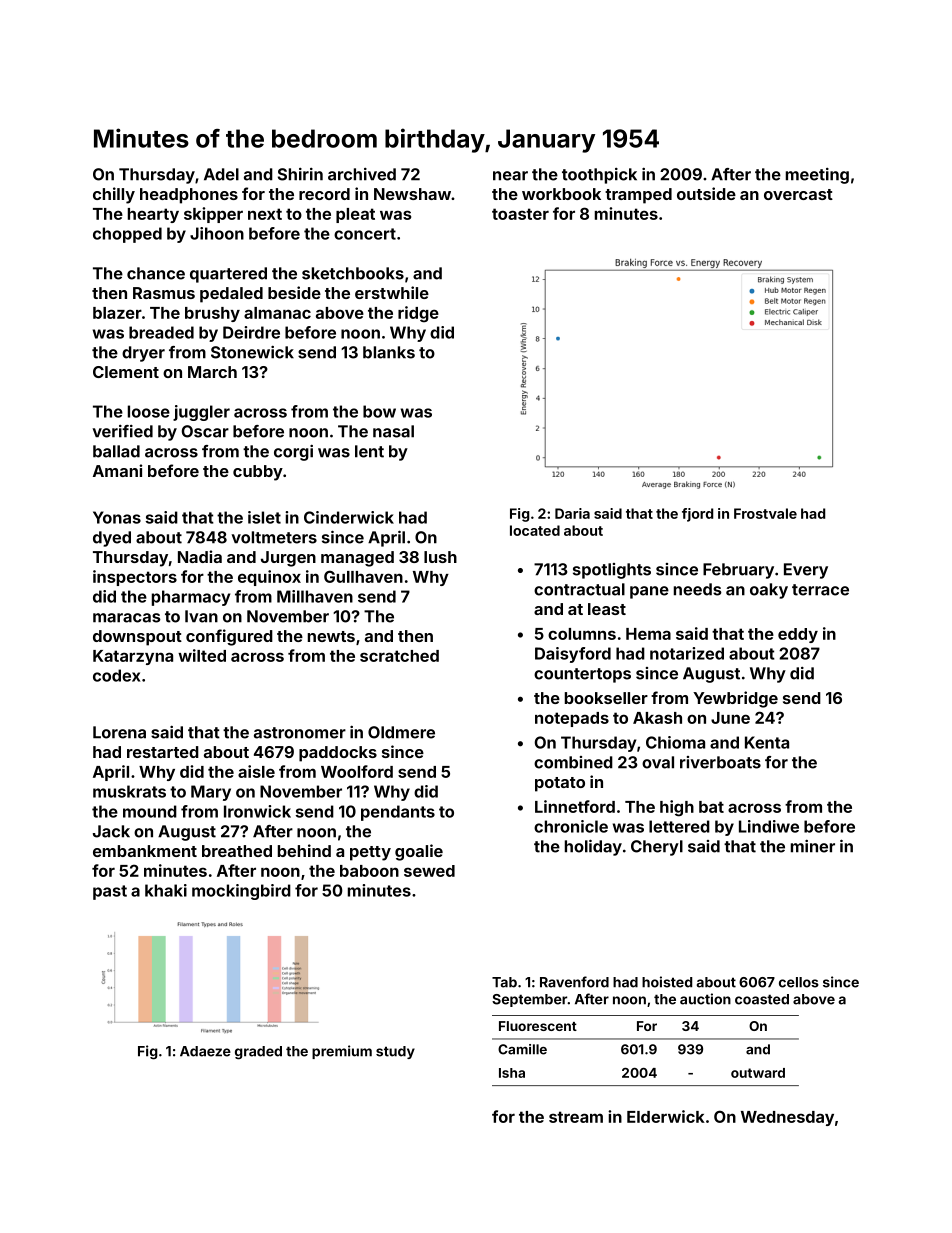  I want to click on Adel, so click(221, 174).
